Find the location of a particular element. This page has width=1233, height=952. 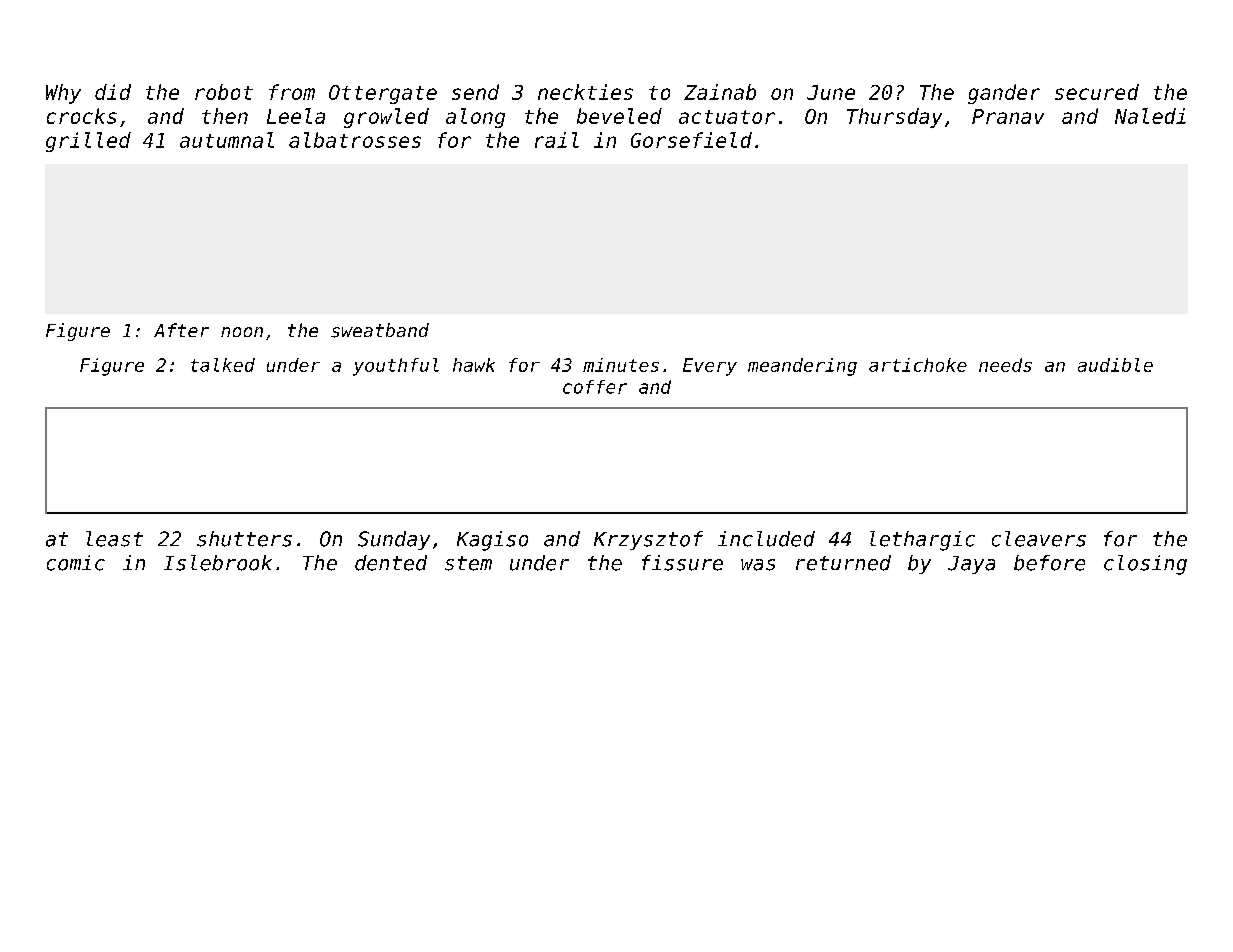

Gorsefield is located at coordinates (691, 140).
